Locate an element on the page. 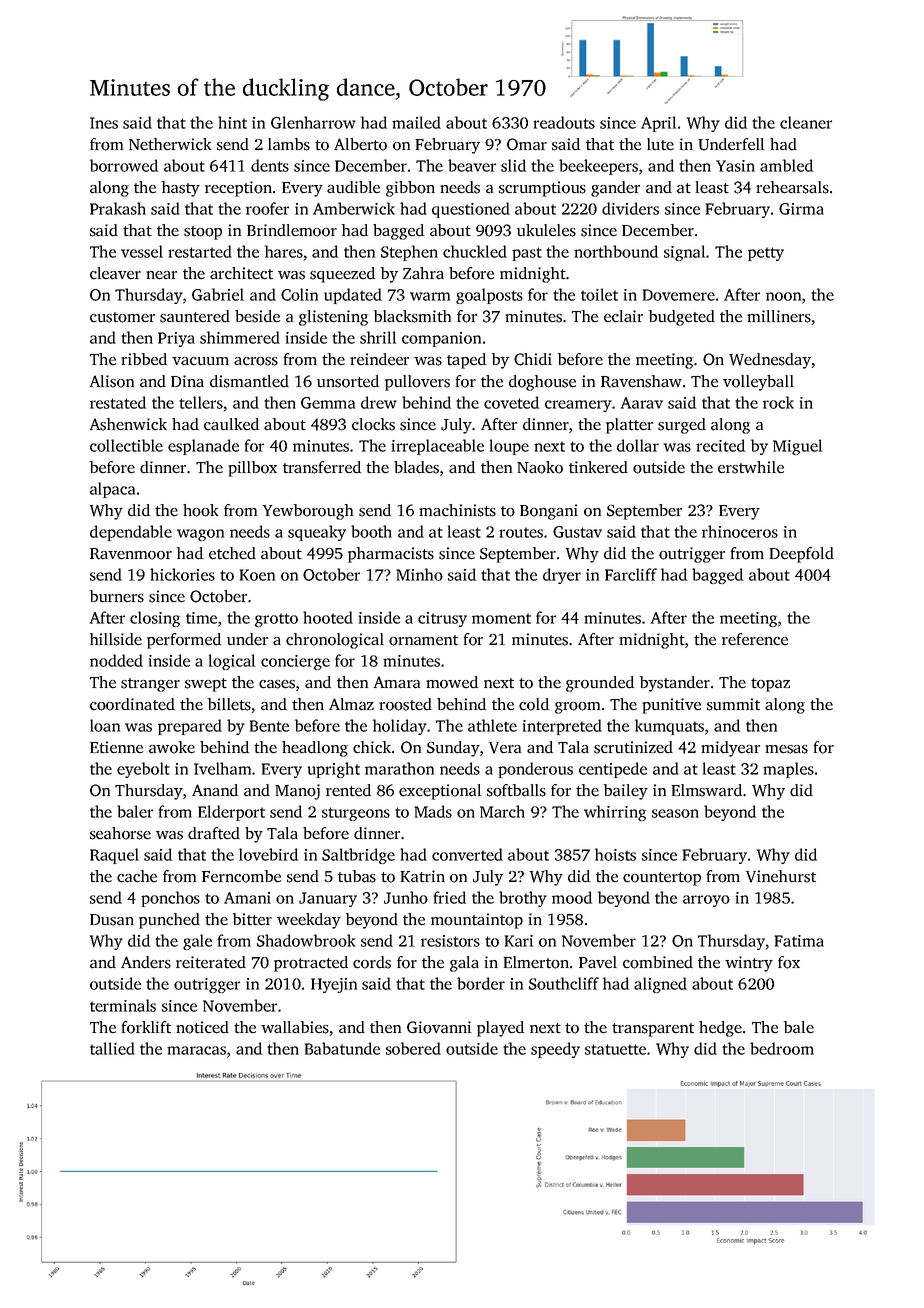  loupe is located at coordinates (509, 447).
